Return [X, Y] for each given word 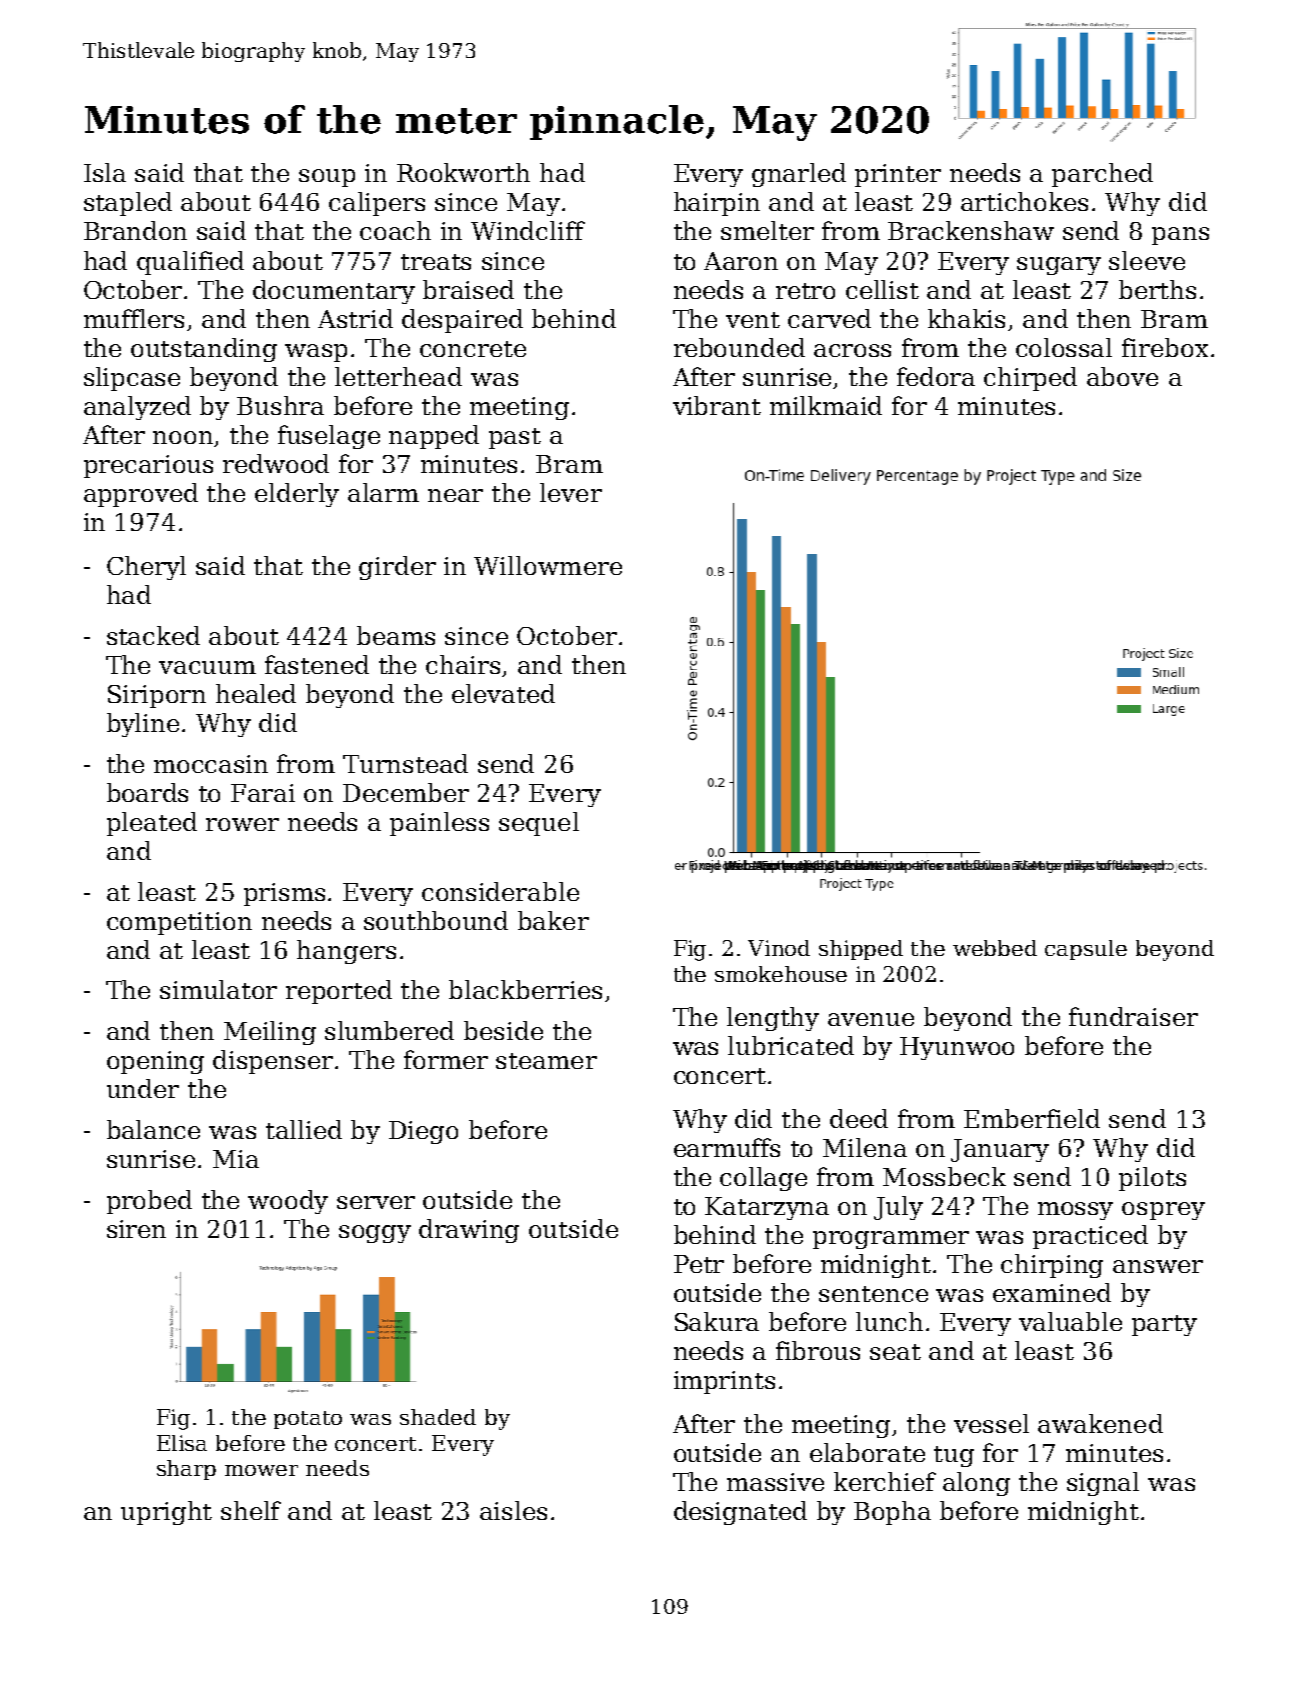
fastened [317, 664]
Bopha [892, 1513]
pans [1180, 236]
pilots [1152, 1179]
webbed [995, 948]
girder [397, 568]
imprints [724, 1382]
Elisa [182, 1443]
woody [288, 1202]
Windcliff [528, 230]
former [446, 1059]
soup [327, 178]
